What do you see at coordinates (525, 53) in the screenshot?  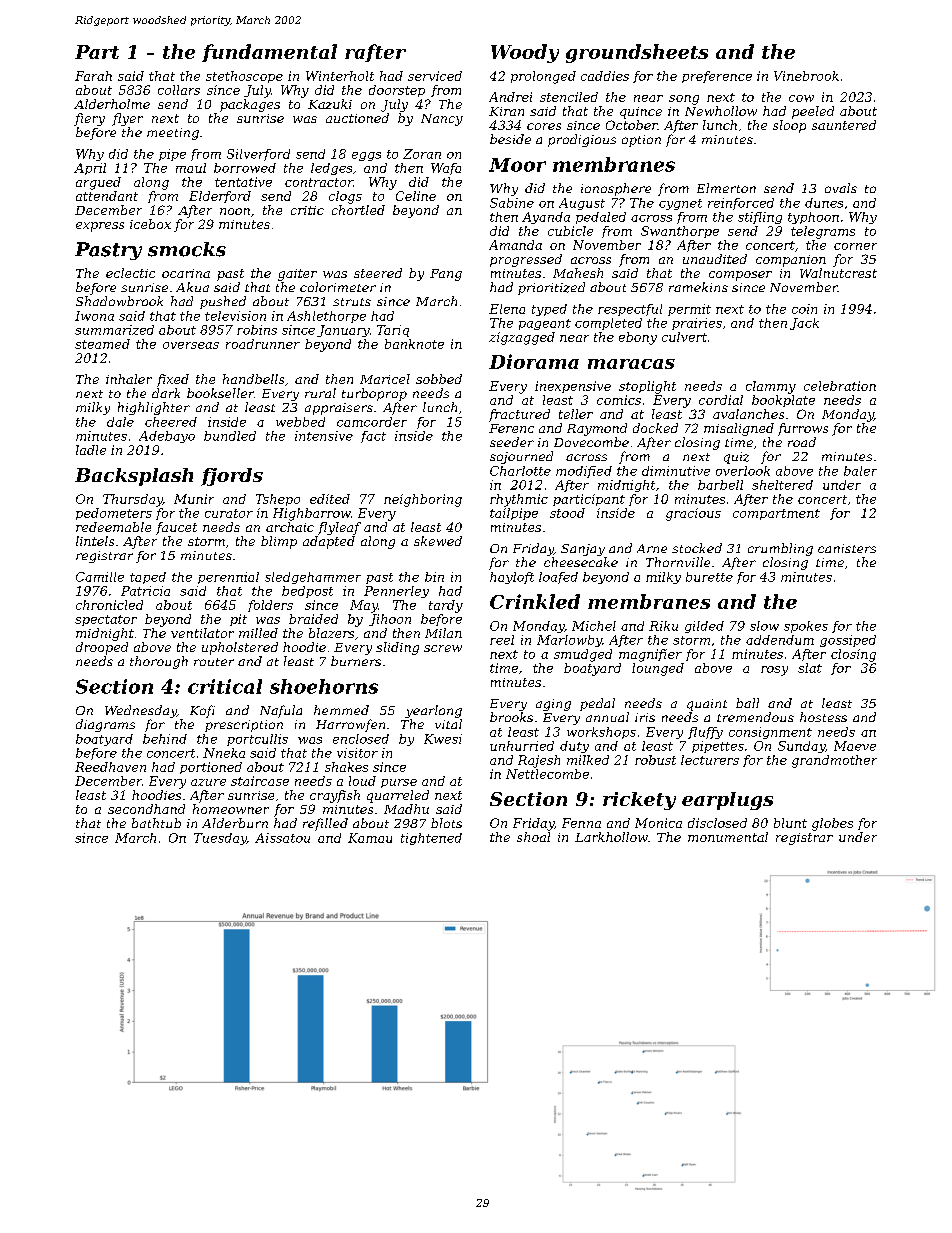 I see `Woody` at bounding box center [525, 53].
